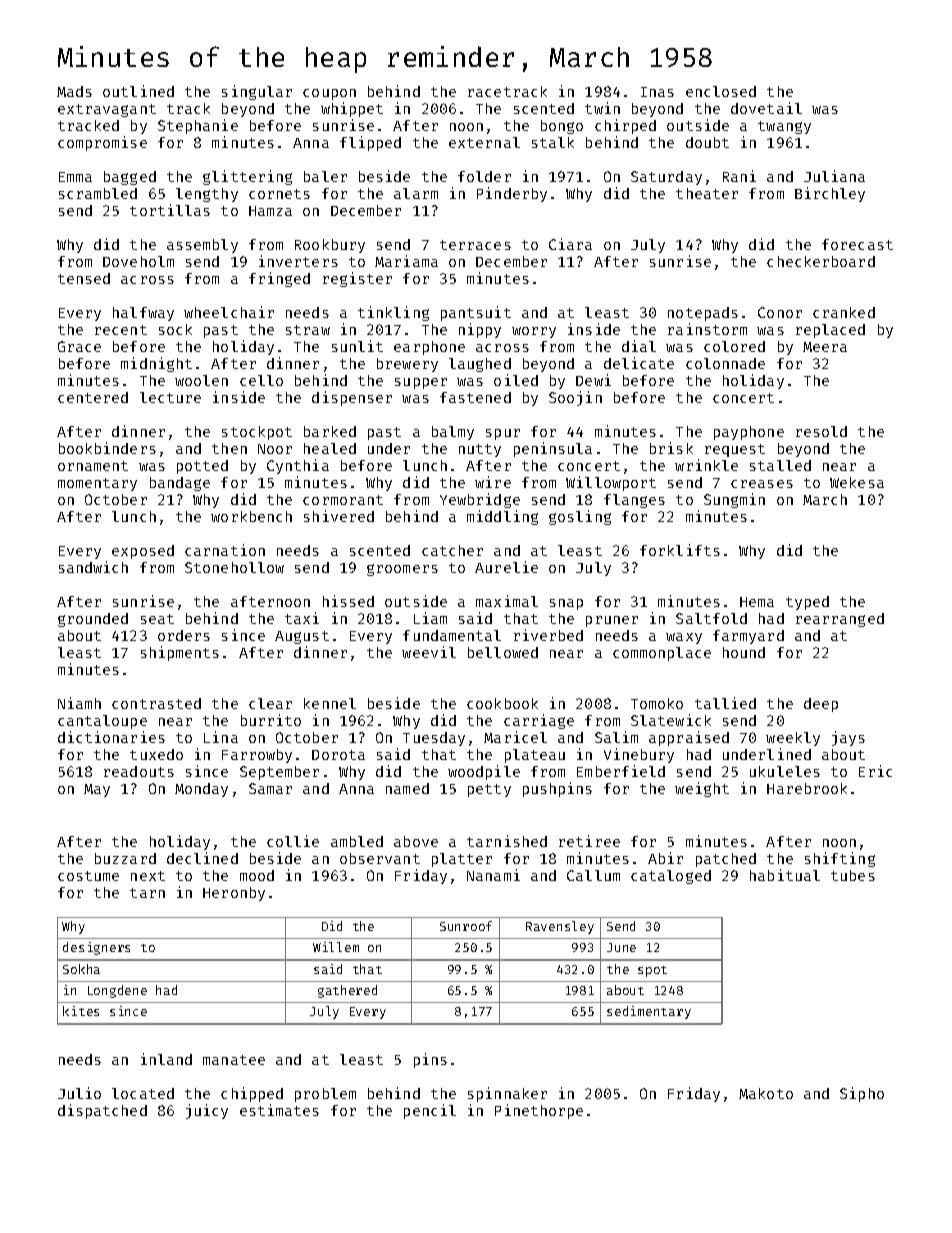 This screenshot has width=952, height=1233. Describe the element at coordinates (834, 176) in the screenshot. I see `Juliana` at that location.
